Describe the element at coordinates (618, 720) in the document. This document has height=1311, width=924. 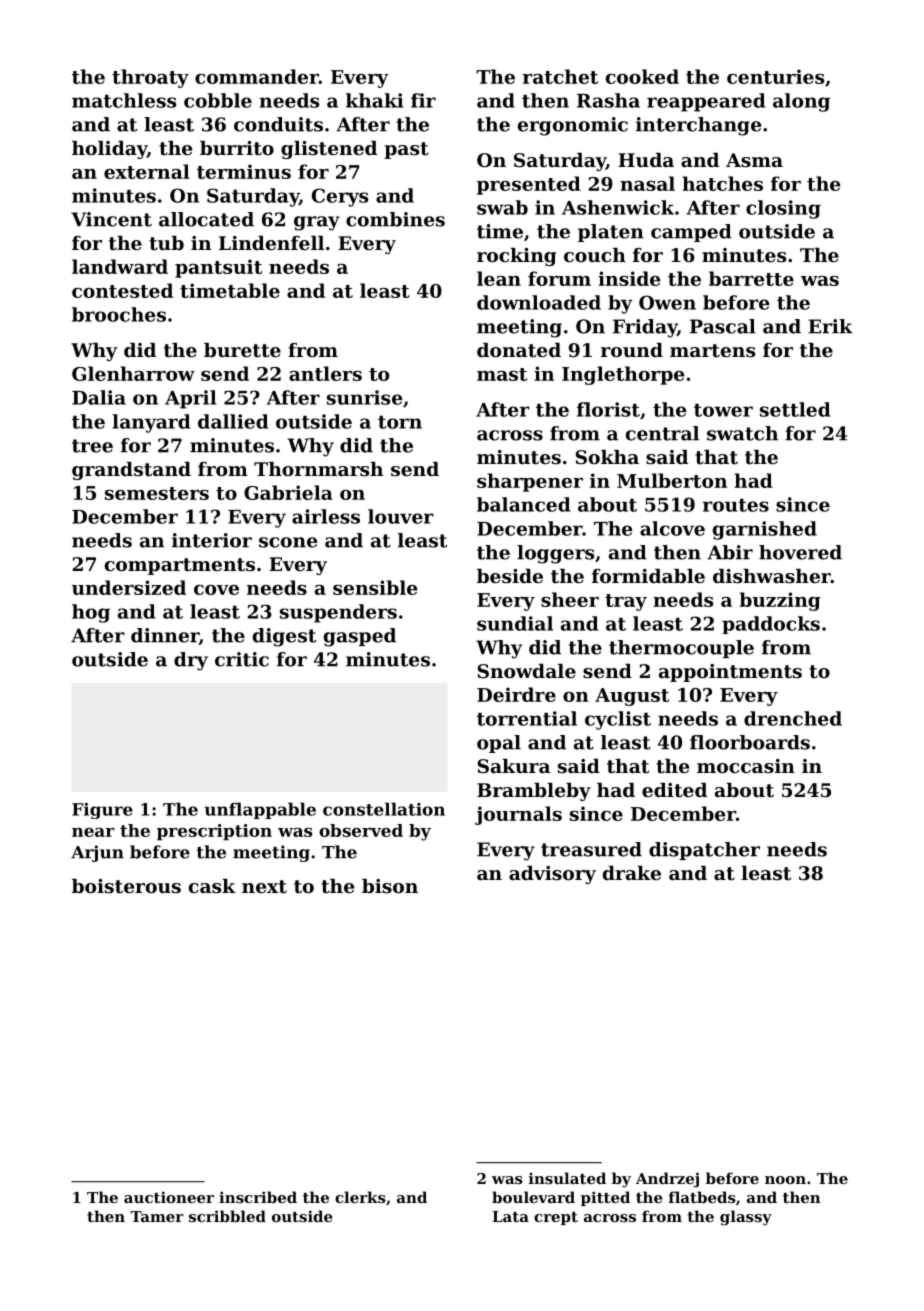
I see `cyclist` at that location.
